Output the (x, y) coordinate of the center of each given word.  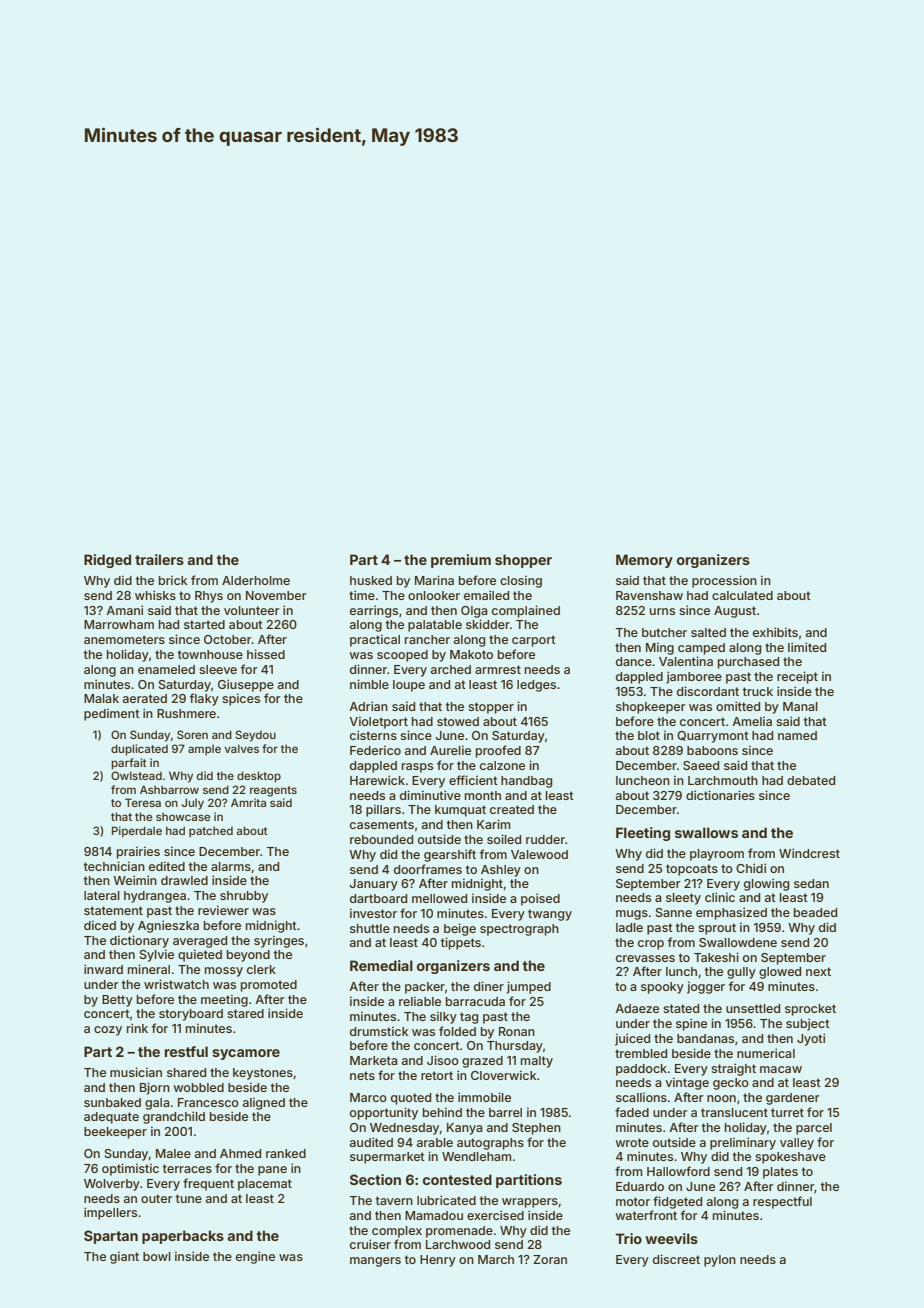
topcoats (692, 870)
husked (371, 580)
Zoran (550, 1259)
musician (136, 1072)
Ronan (517, 1031)
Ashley (501, 871)
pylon (720, 1261)
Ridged (107, 561)
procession (724, 581)
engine (255, 1257)
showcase (183, 817)
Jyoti (811, 1039)
